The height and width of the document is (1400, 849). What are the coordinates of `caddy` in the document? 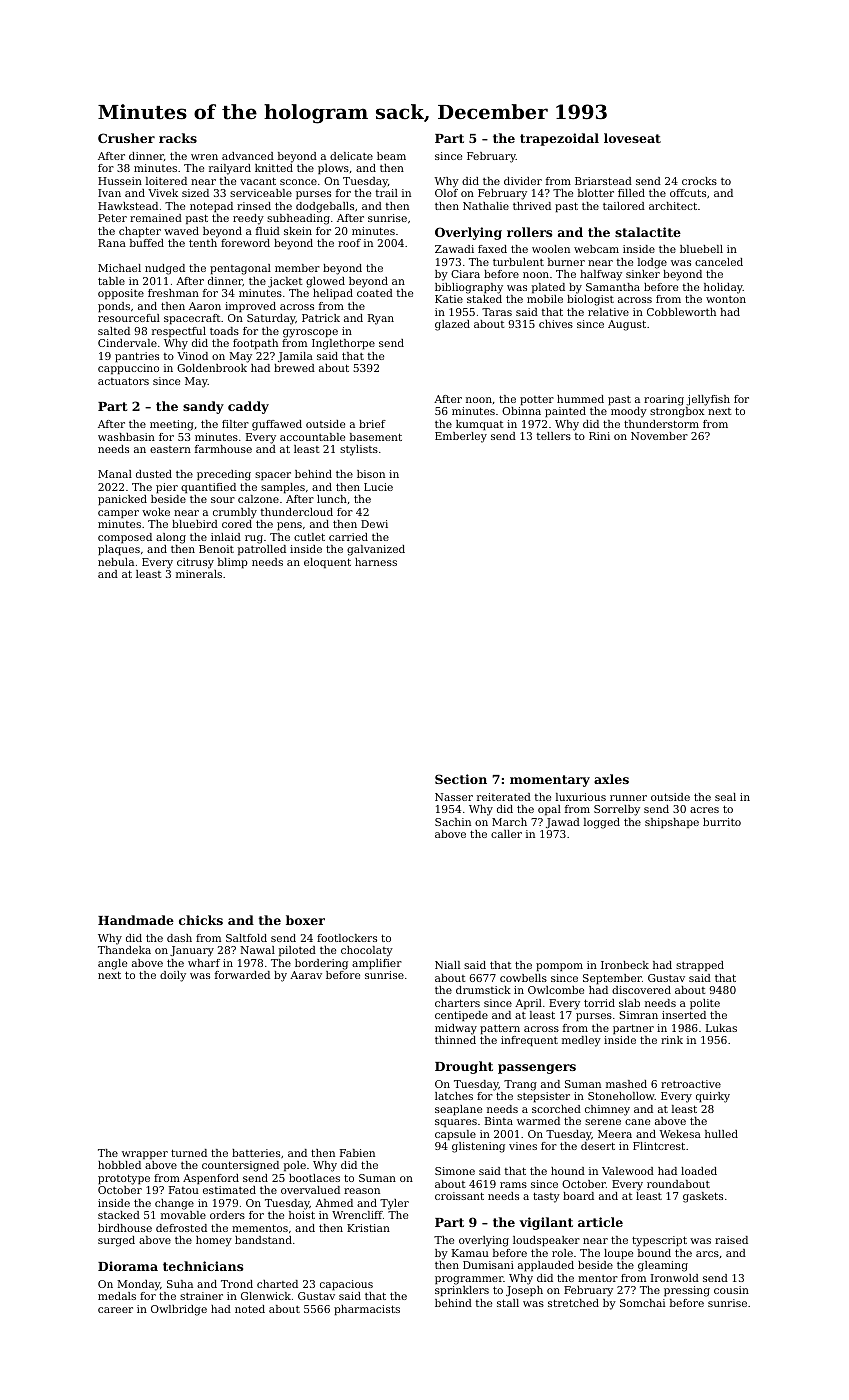 It's located at (248, 407).
